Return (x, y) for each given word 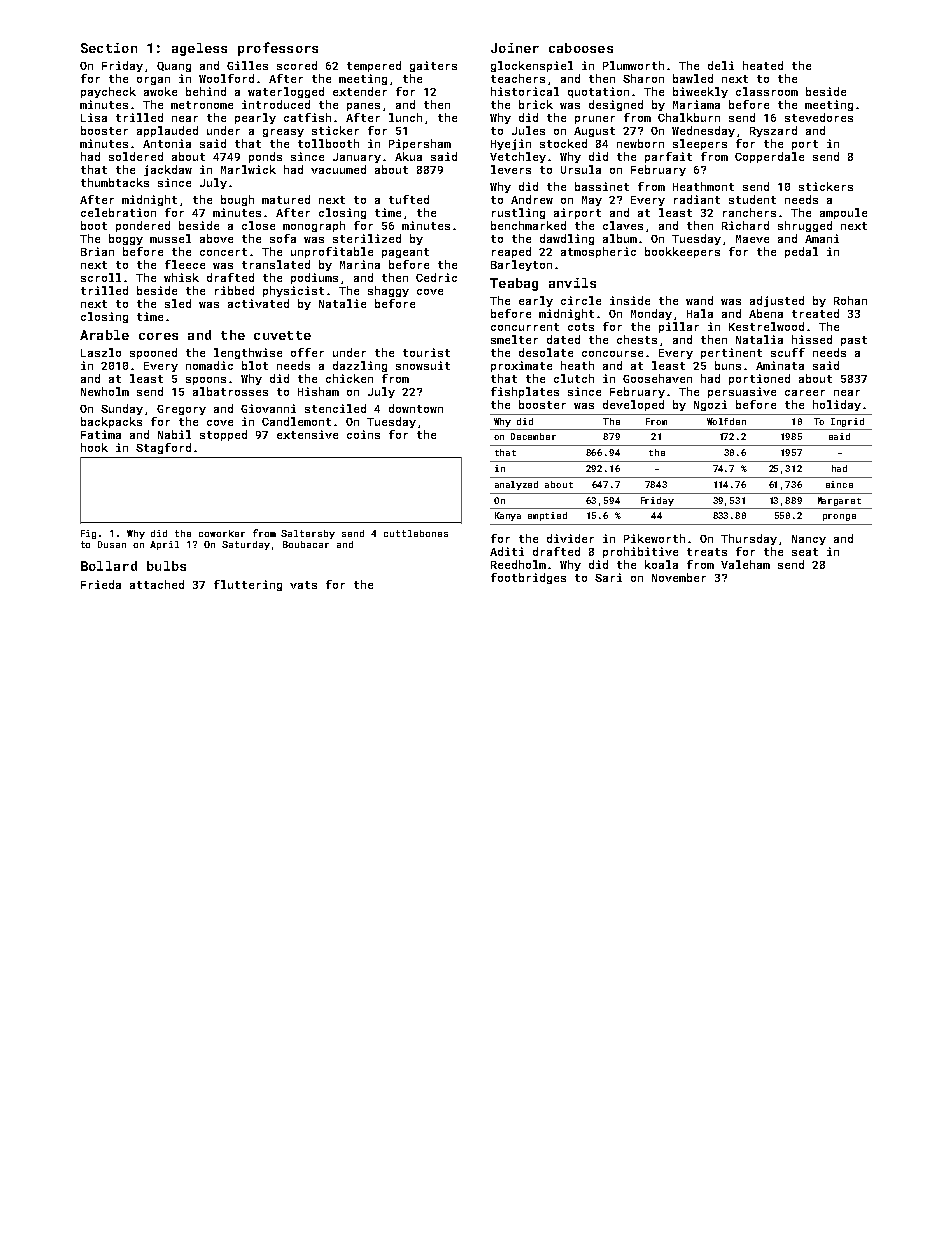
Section (109, 48)
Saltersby (308, 534)
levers (511, 169)
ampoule (843, 213)
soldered (136, 156)
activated (258, 303)
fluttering (248, 585)
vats (303, 585)
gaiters (433, 66)
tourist (426, 352)
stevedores (819, 117)
